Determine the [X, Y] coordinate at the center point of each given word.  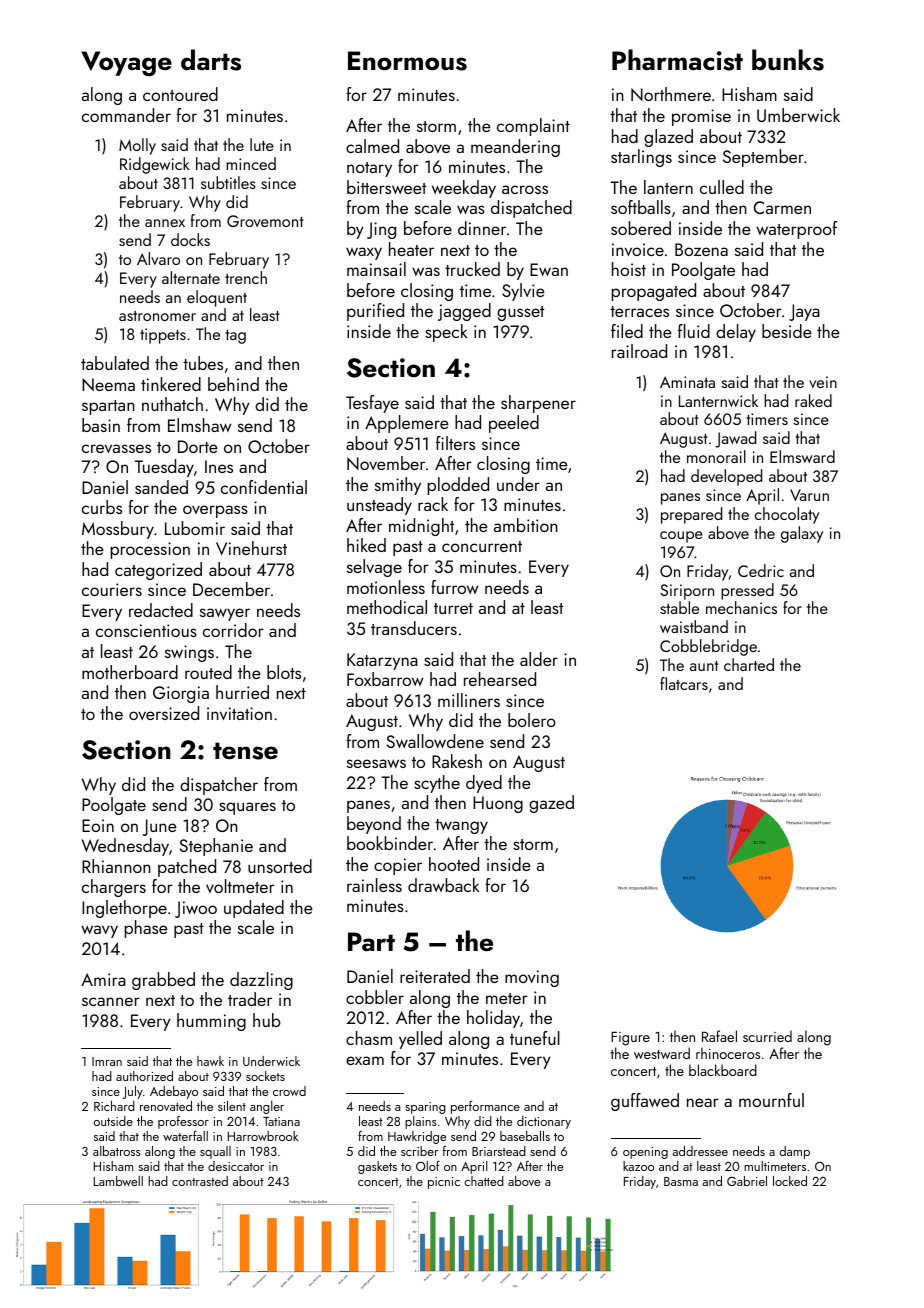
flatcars [684, 683]
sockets [265, 1076]
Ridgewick [155, 165]
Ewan [549, 269]
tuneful [535, 1038]
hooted [454, 864]
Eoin [98, 825]
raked [813, 400]
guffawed [645, 1102]
